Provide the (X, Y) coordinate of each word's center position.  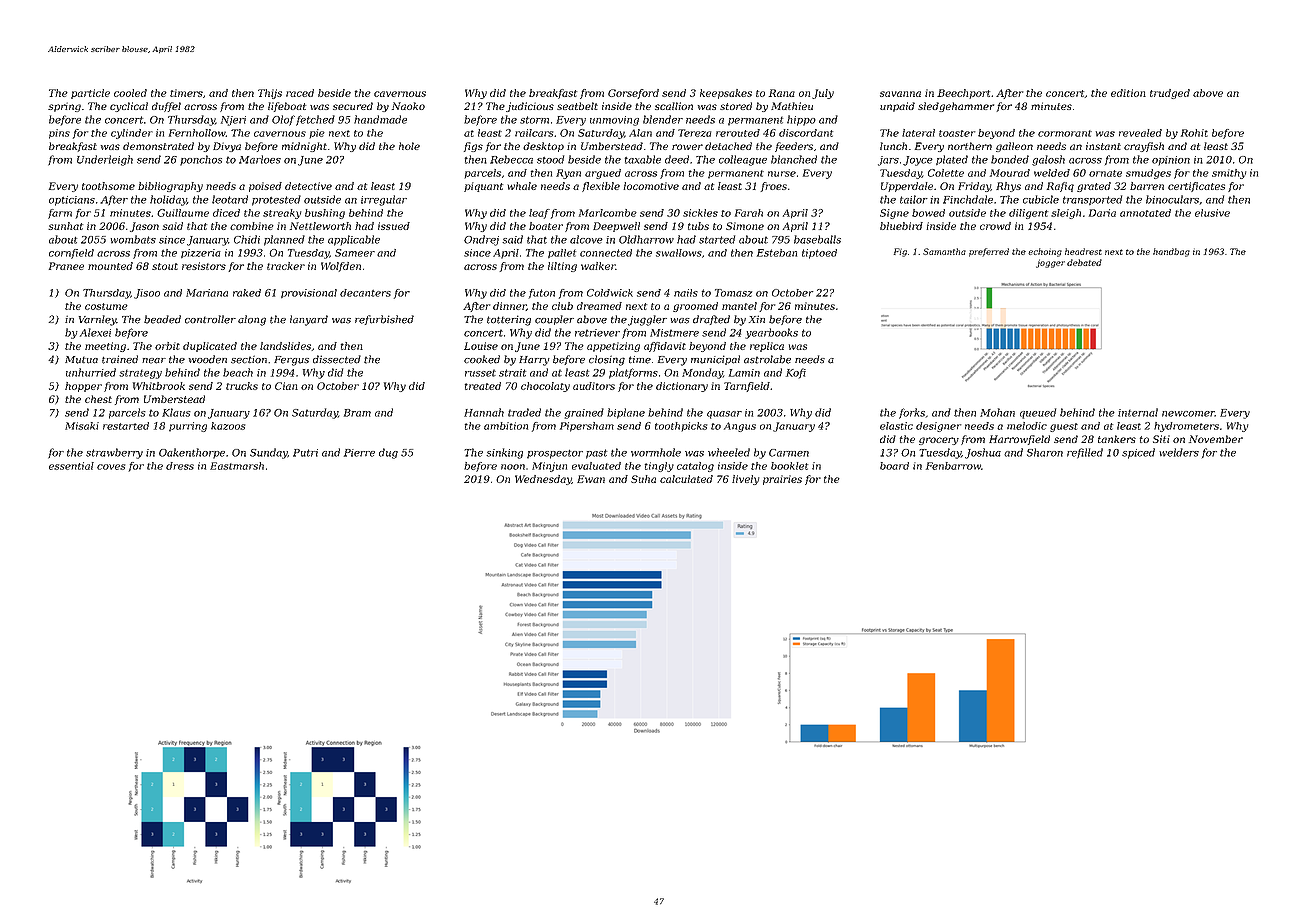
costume (106, 306)
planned (284, 240)
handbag (1171, 252)
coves (111, 467)
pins (59, 134)
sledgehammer (956, 107)
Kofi (796, 373)
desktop (543, 147)
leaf (539, 214)
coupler (554, 320)
